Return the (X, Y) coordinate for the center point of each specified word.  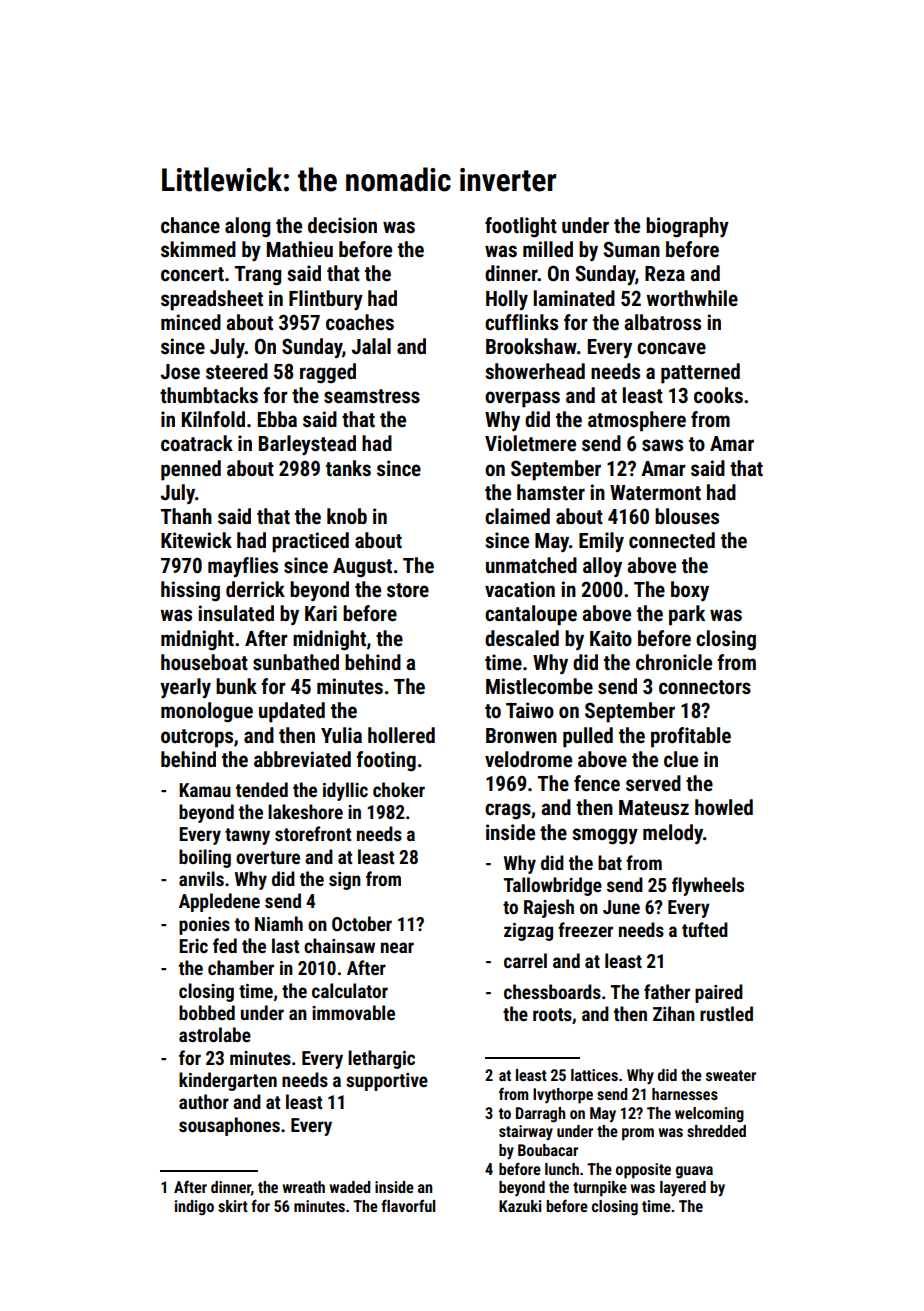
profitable (691, 737)
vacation (520, 589)
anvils (201, 878)
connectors (705, 687)
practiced (310, 542)
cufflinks (521, 322)
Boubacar (548, 1150)
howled (724, 807)
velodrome (528, 759)
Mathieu (300, 249)
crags (508, 811)
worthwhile (692, 298)
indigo (194, 1208)
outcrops (197, 738)
